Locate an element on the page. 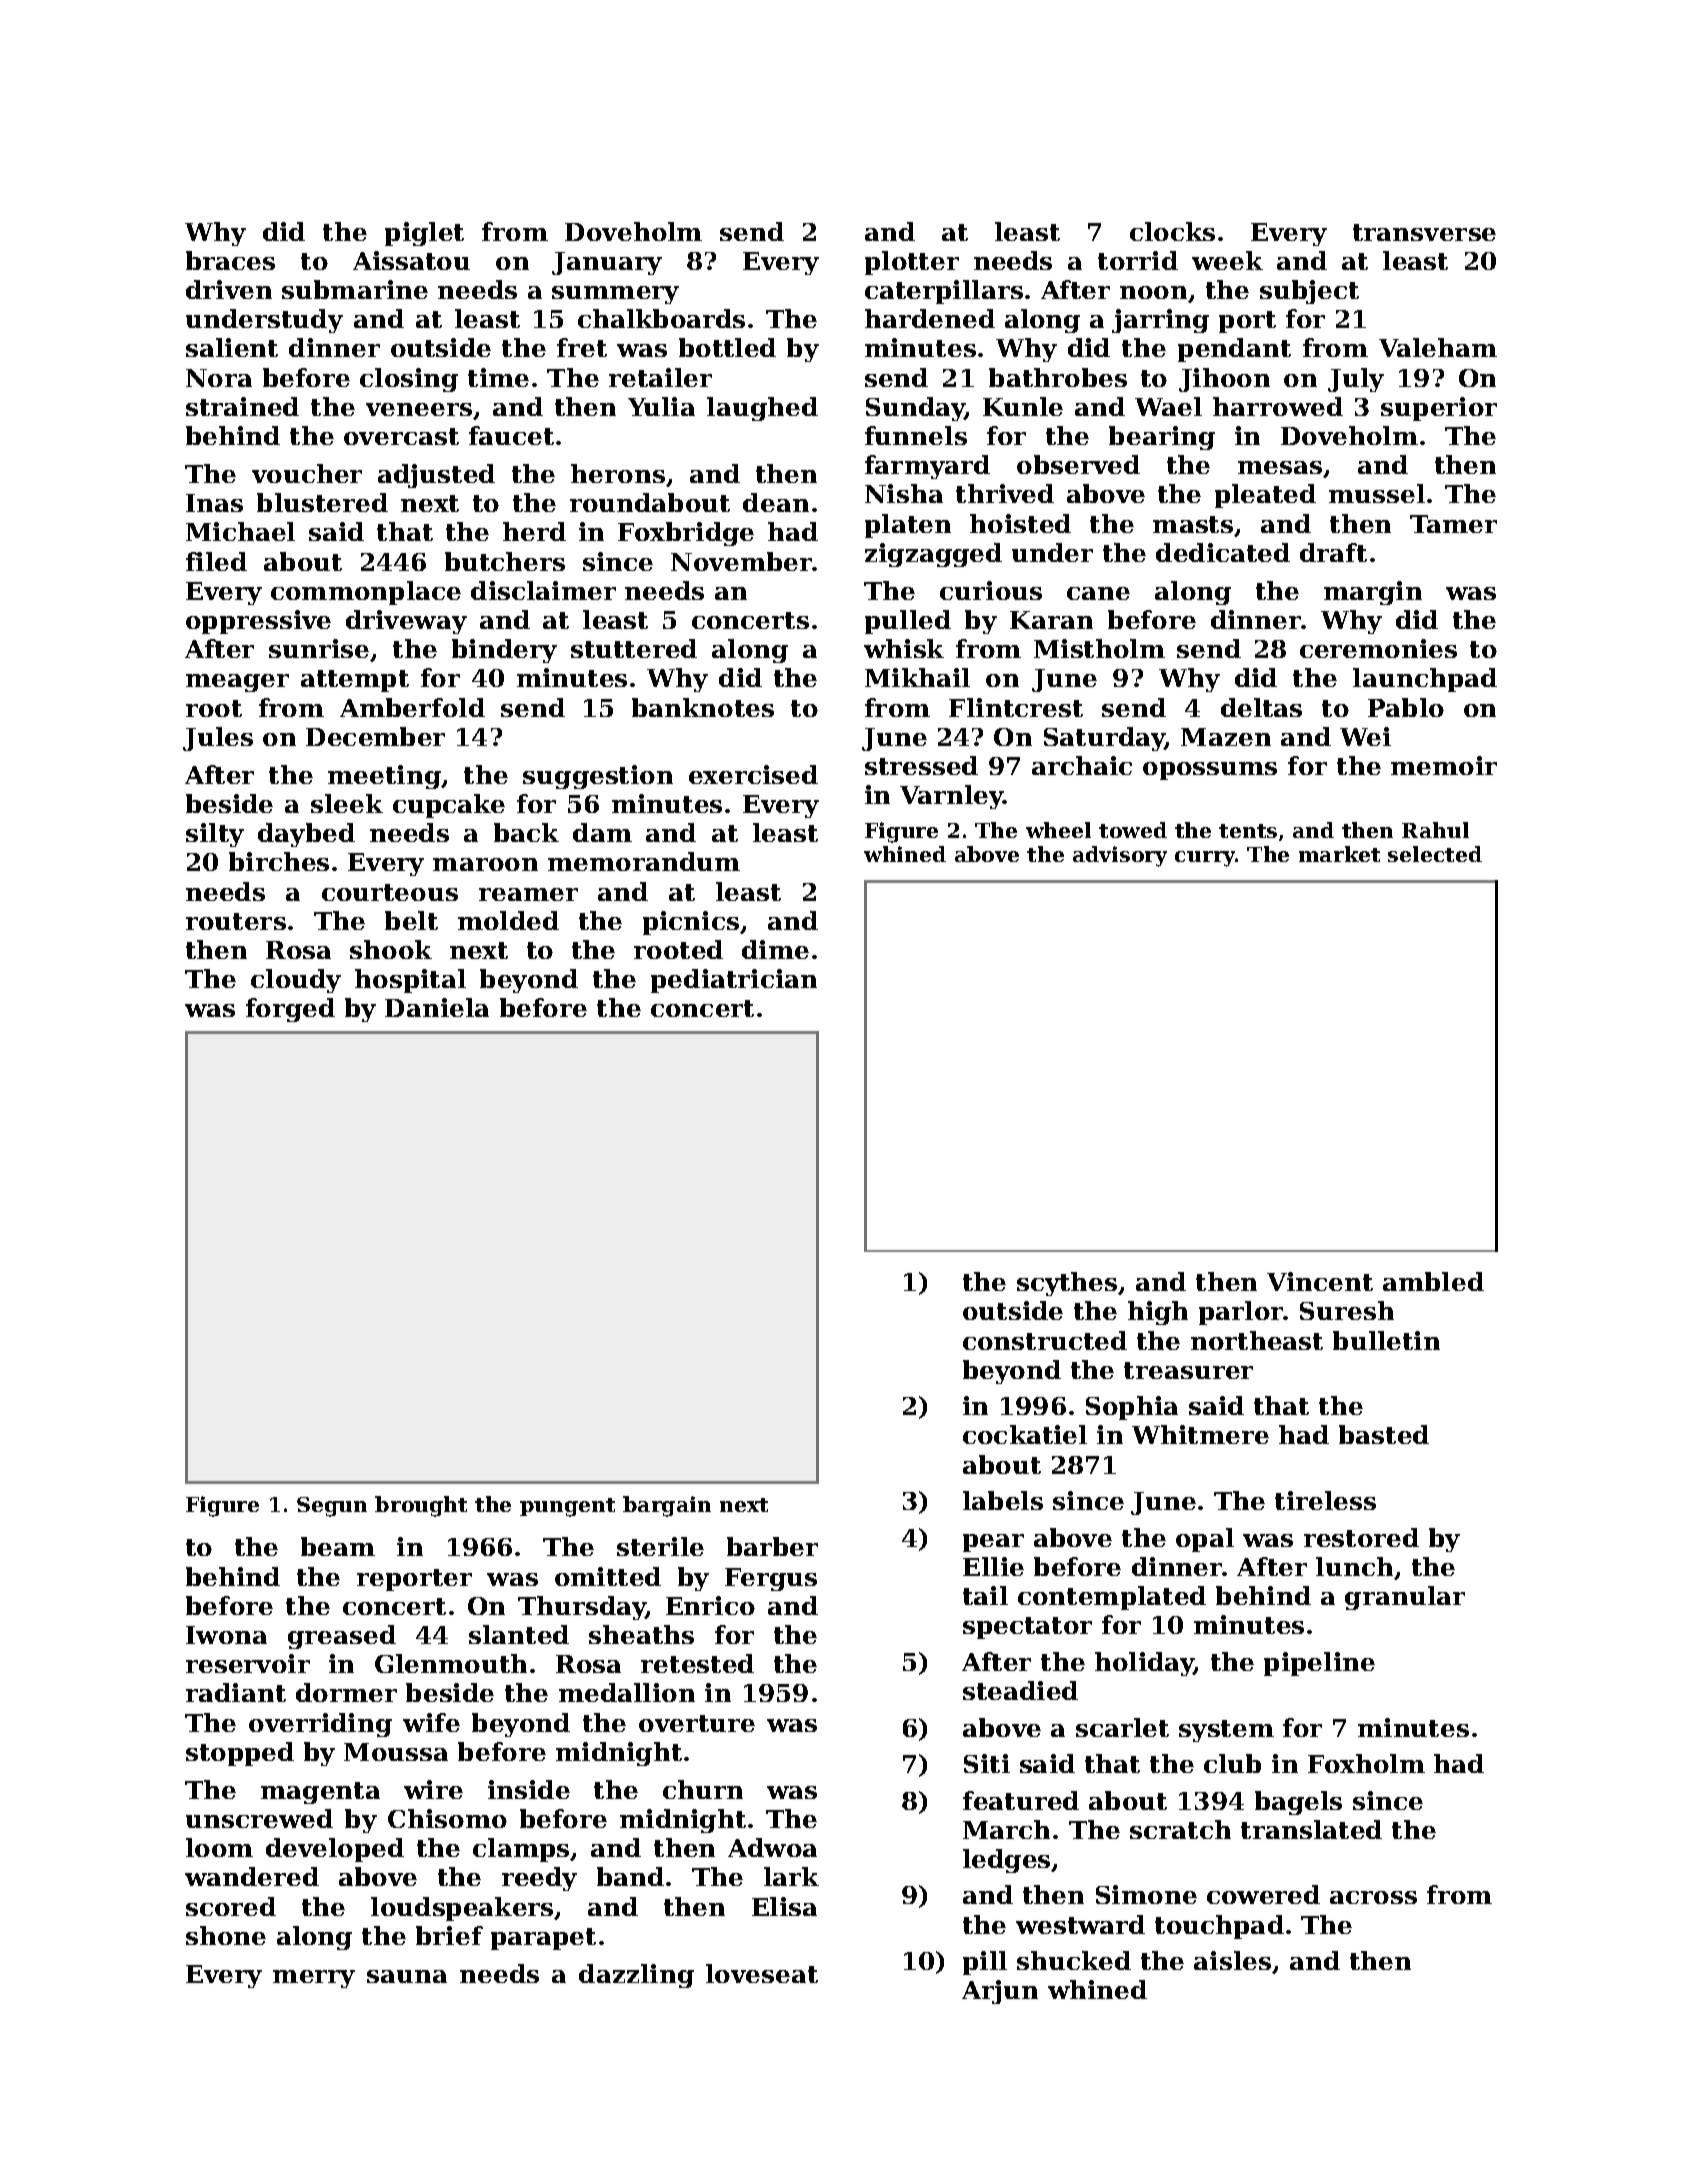 Image resolution: width=1683 pixels, height=2178 pixels. forged is located at coordinates (290, 1010).
